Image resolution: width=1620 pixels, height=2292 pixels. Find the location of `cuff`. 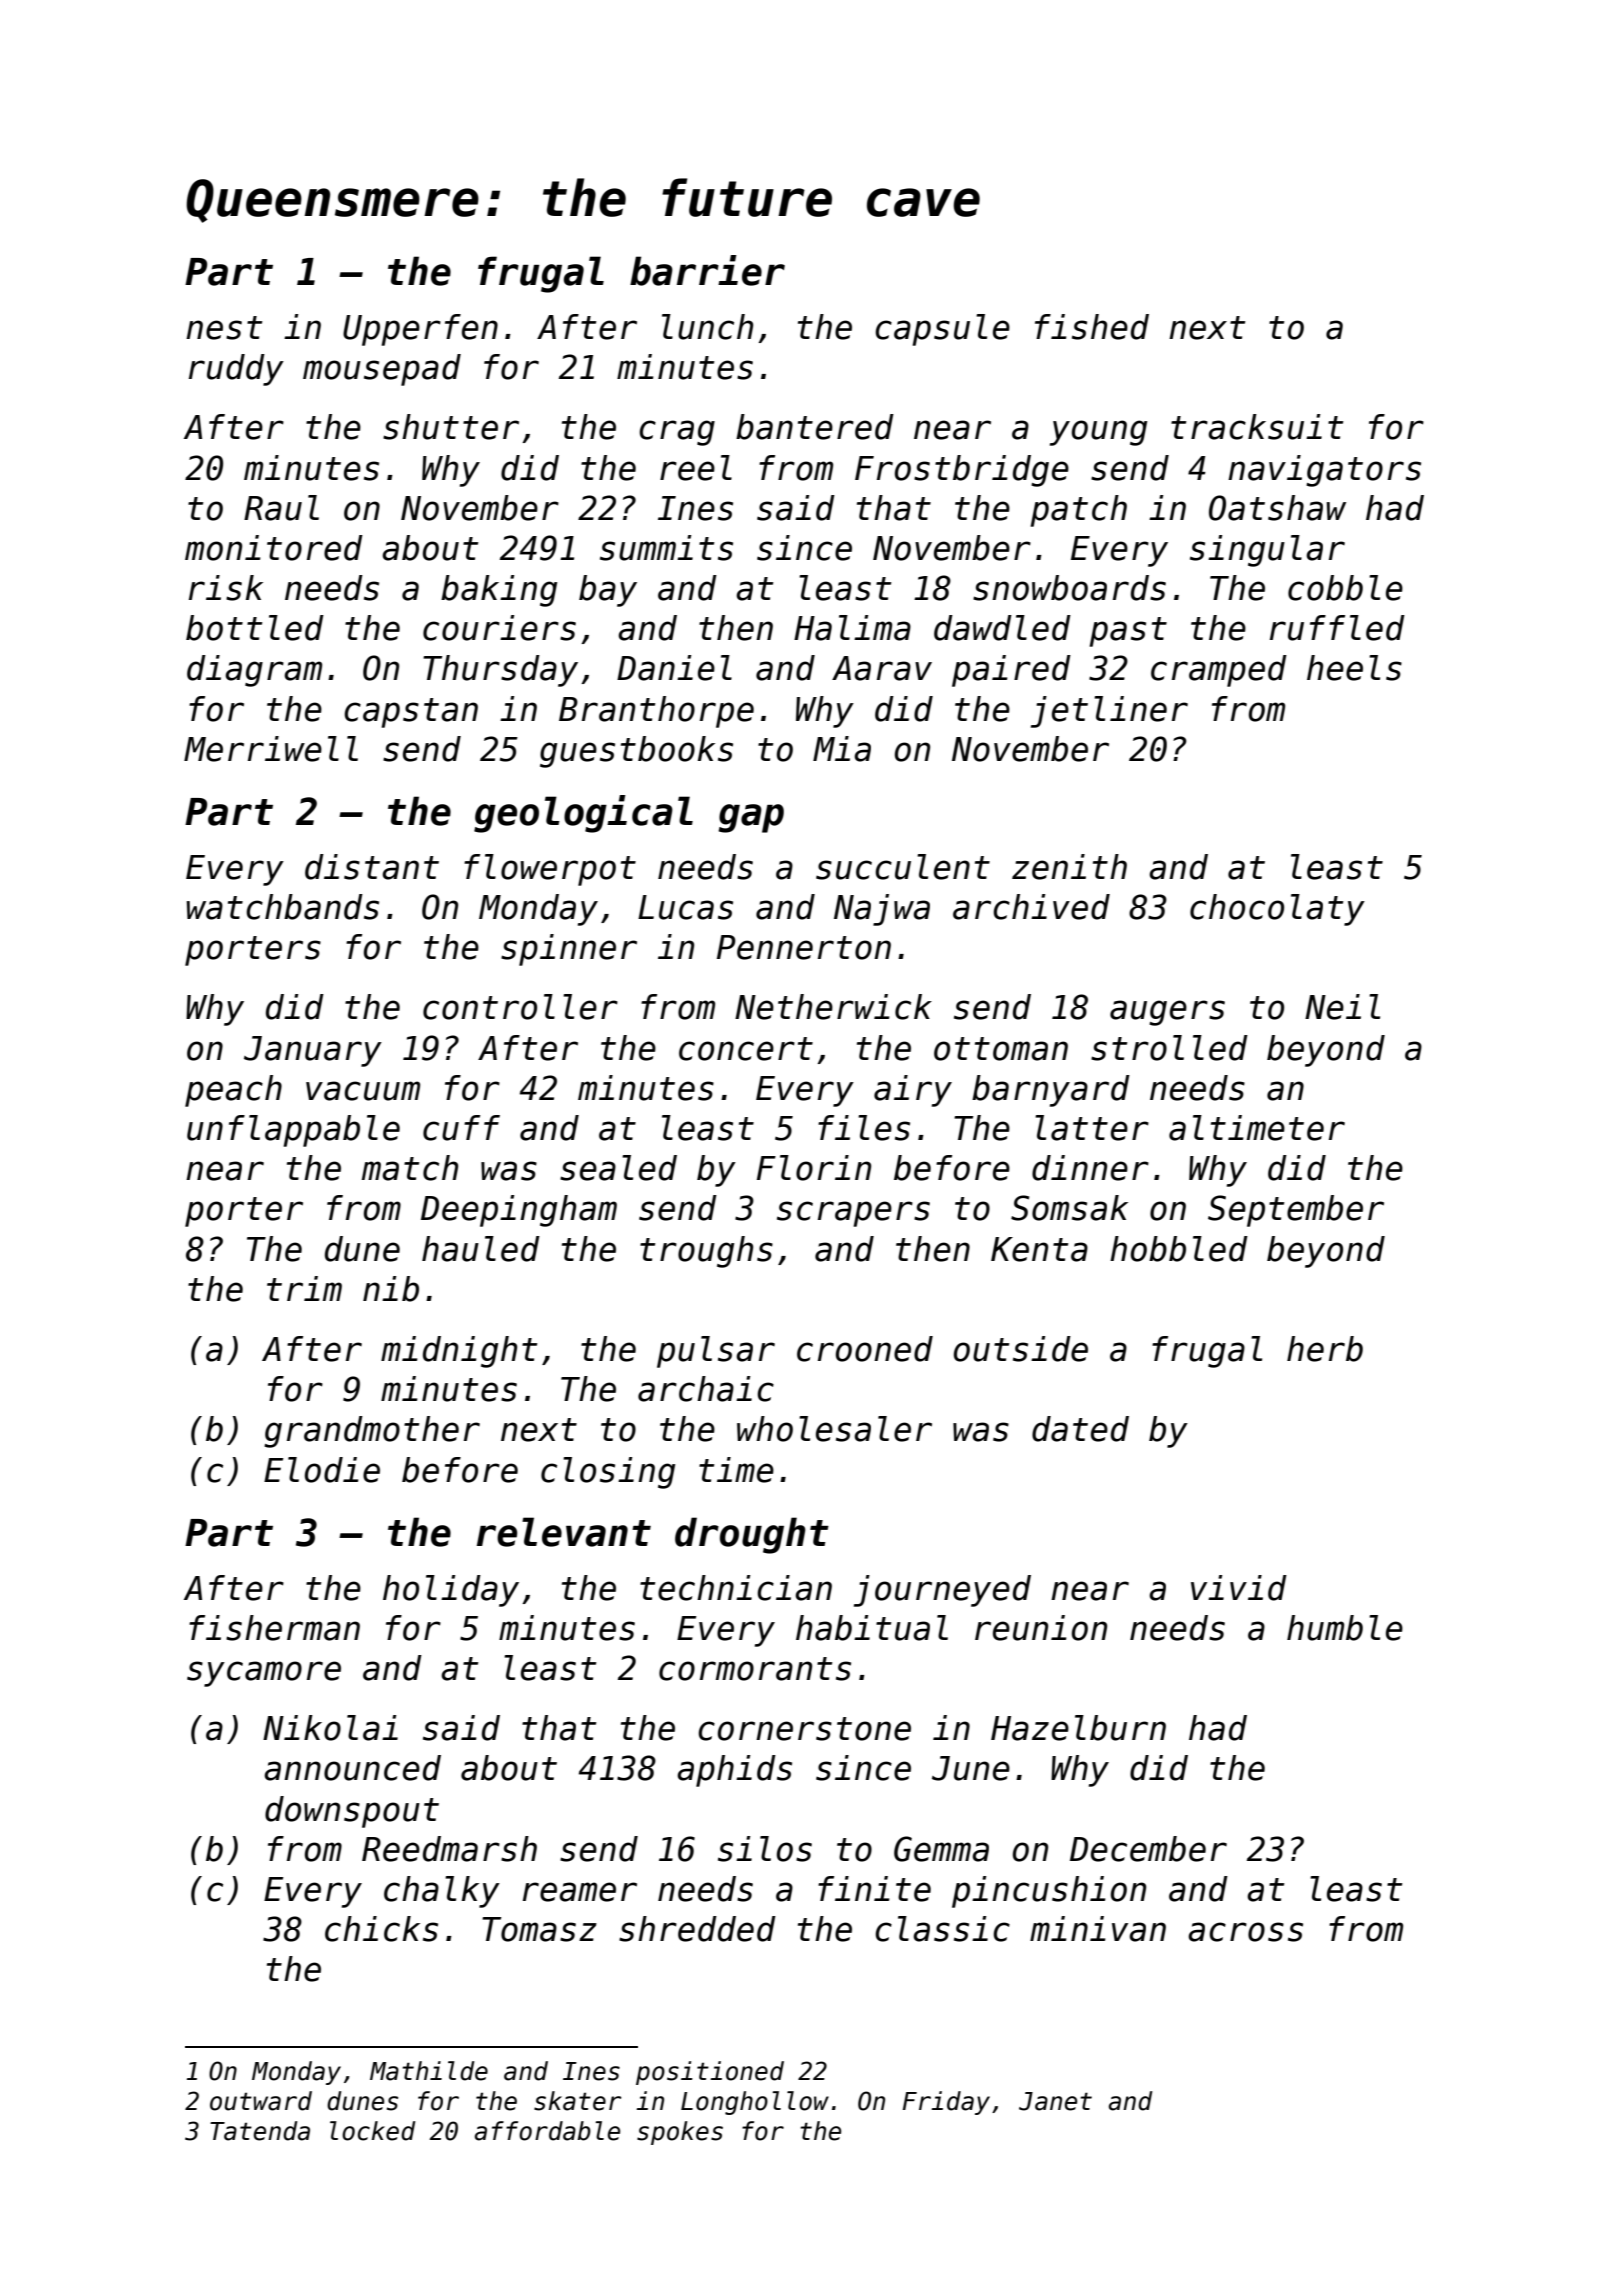

cuff is located at coordinates (461, 1128).
